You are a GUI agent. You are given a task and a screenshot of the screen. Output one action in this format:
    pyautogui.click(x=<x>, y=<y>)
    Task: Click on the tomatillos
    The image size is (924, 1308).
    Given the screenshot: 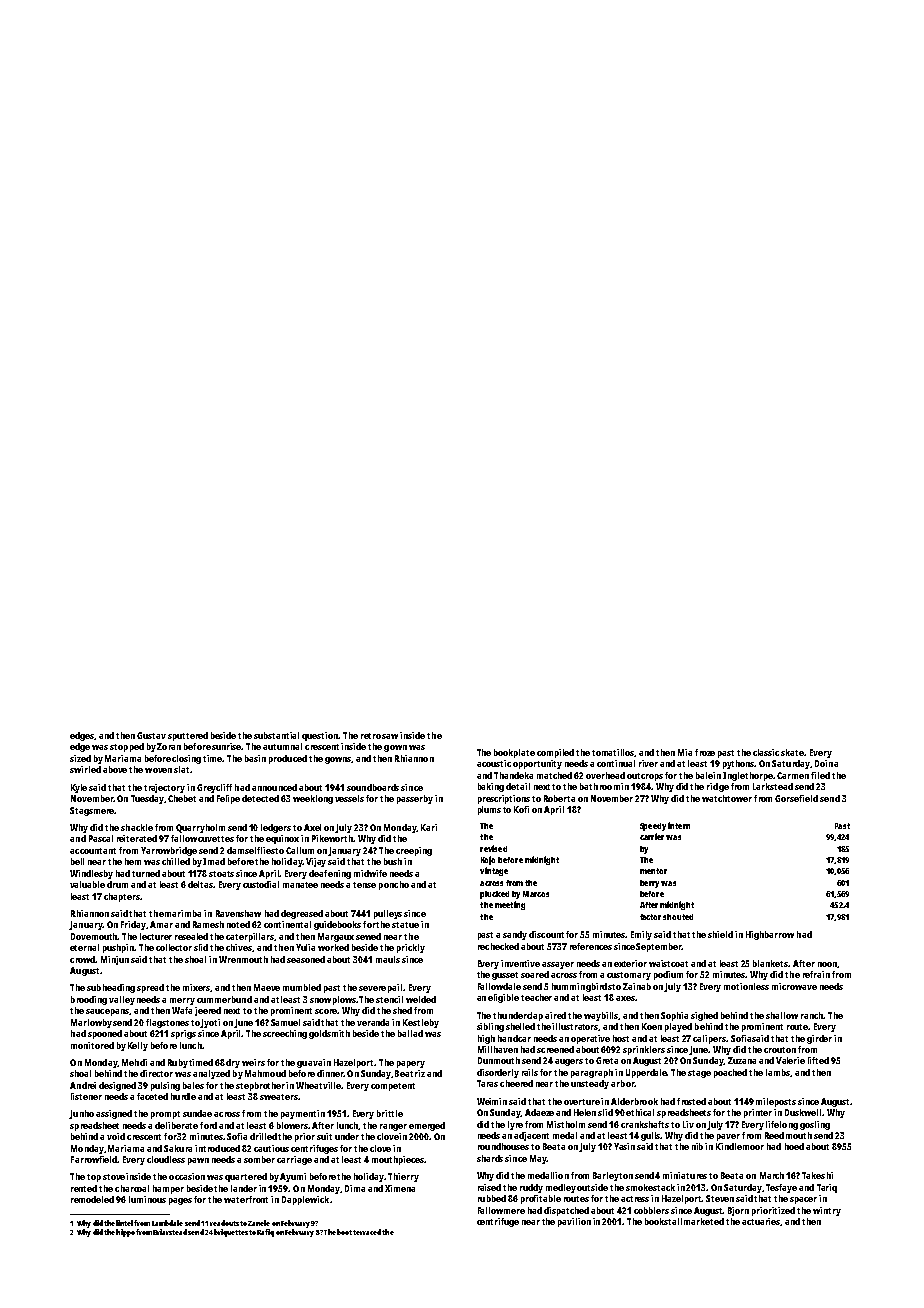 What is the action you would take?
    pyautogui.click(x=613, y=753)
